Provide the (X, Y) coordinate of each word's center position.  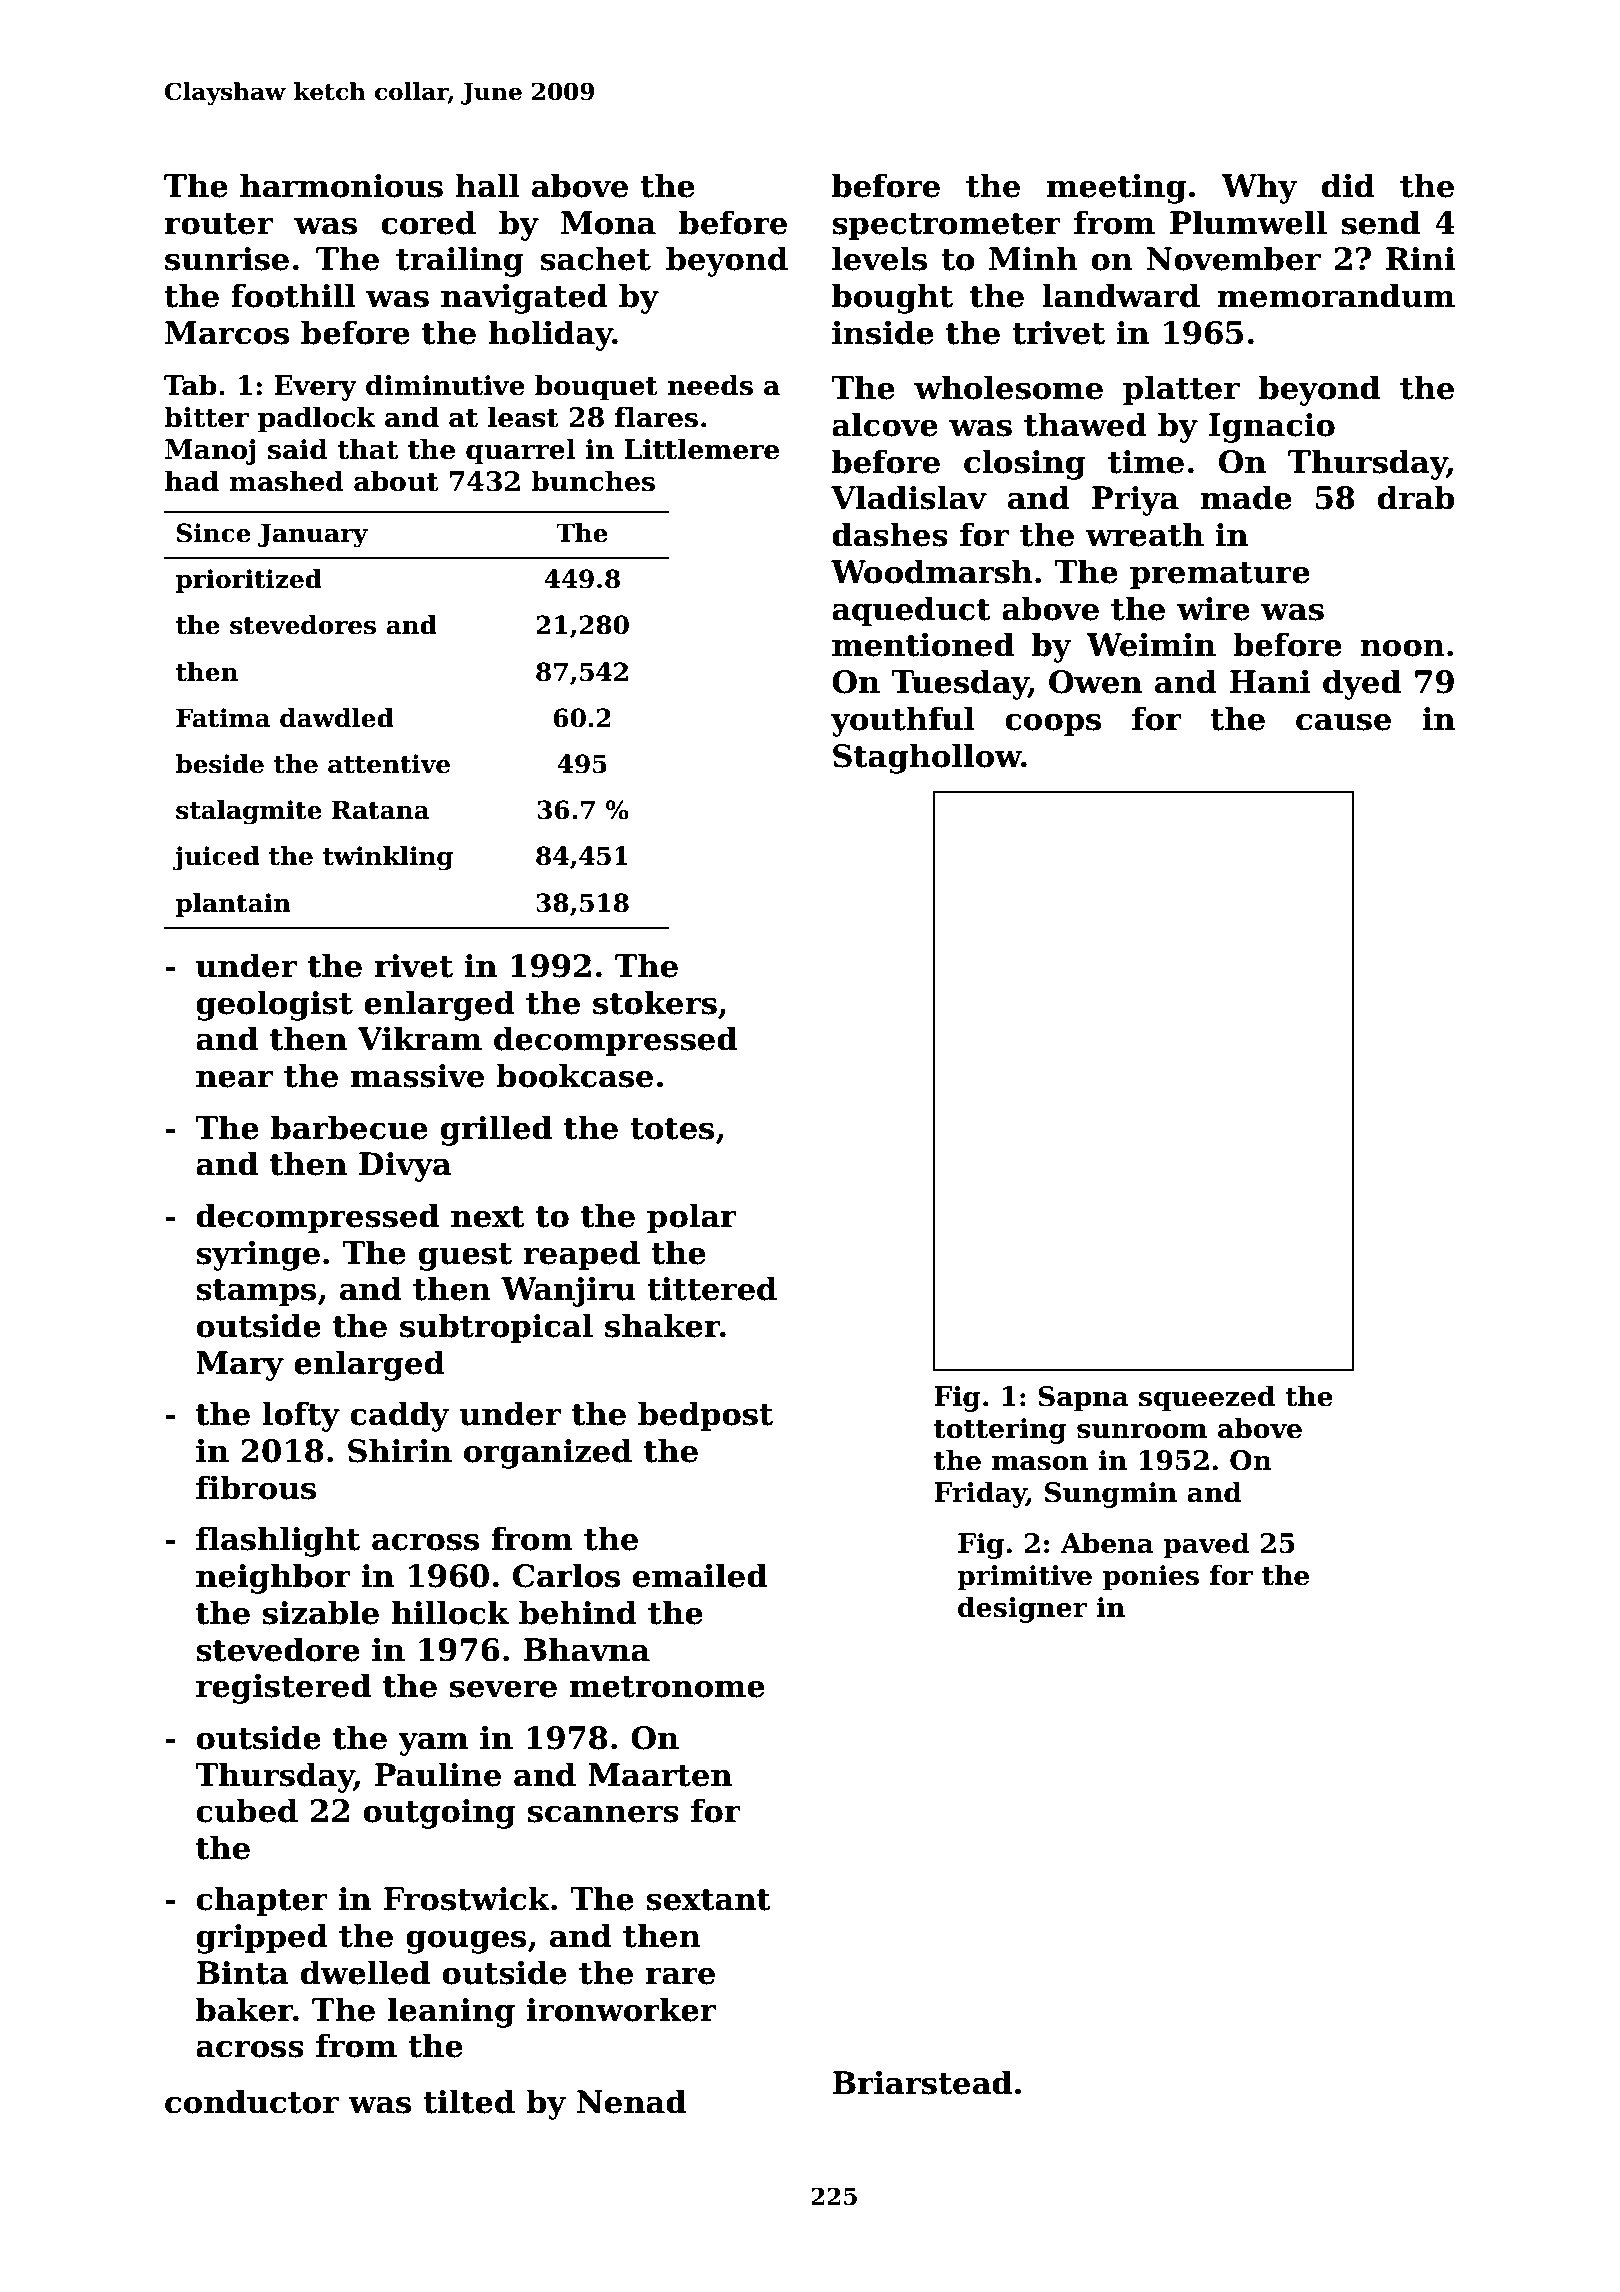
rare (680, 1976)
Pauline (437, 1774)
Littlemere (702, 449)
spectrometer (946, 227)
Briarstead (922, 2082)
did (1348, 185)
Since (214, 533)
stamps (256, 1293)
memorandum (1336, 295)
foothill (293, 295)
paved (1206, 1545)
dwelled (365, 1972)
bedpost (705, 1416)
